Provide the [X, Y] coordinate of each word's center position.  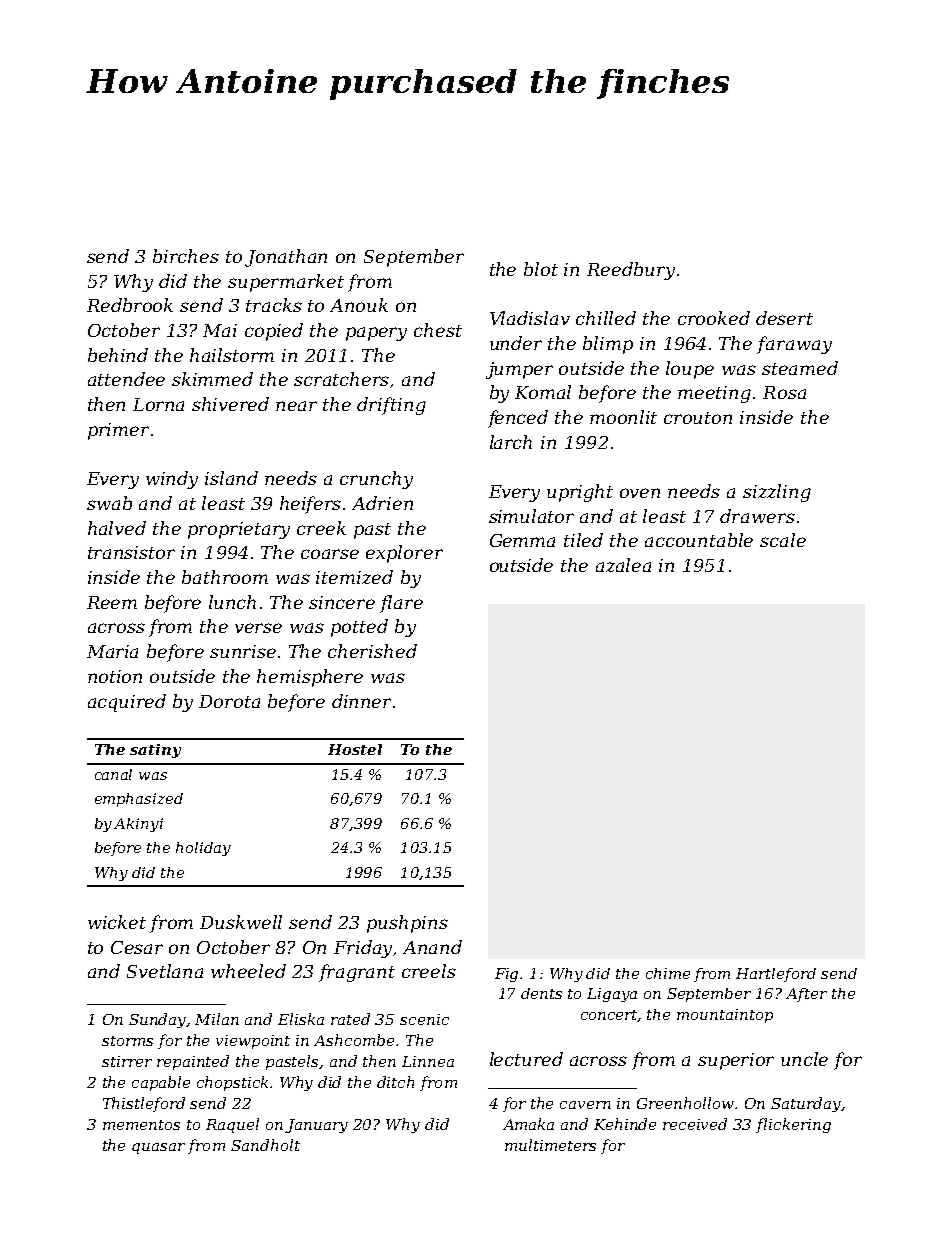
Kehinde [625, 1124]
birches [186, 256]
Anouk [359, 305]
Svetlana [165, 971]
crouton [698, 418]
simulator [531, 516]
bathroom [225, 577]
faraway [794, 345]
